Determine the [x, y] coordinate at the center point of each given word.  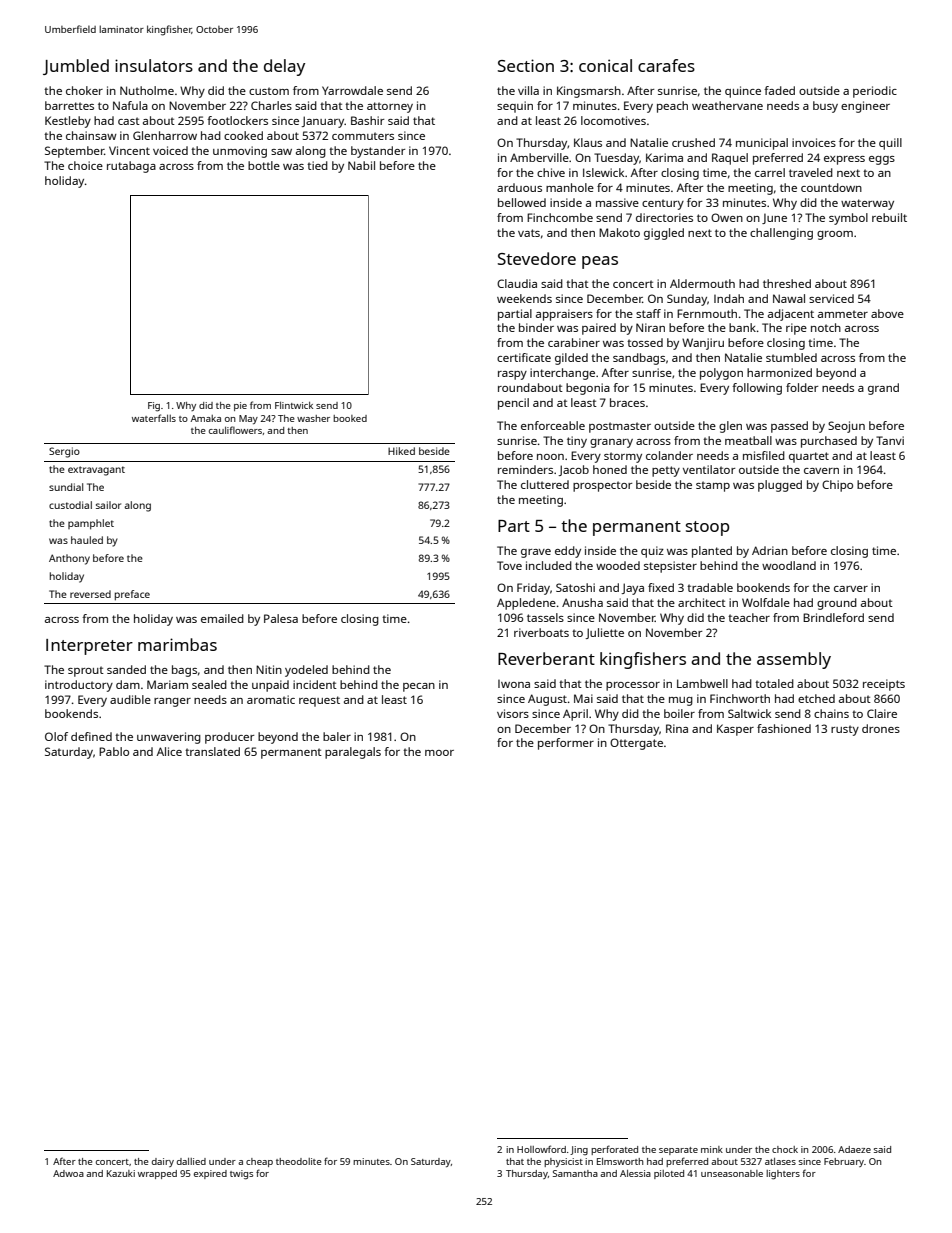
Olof [56, 736]
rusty [845, 730]
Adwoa [68, 1173]
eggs [882, 160]
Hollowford [541, 1149]
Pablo [114, 751]
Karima [664, 157]
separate [678, 1151]
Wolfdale [766, 602]
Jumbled [76, 67]
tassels [545, 617]
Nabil [361, 165]
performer [566, 744]
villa [528, 90]
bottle [264, 165]
